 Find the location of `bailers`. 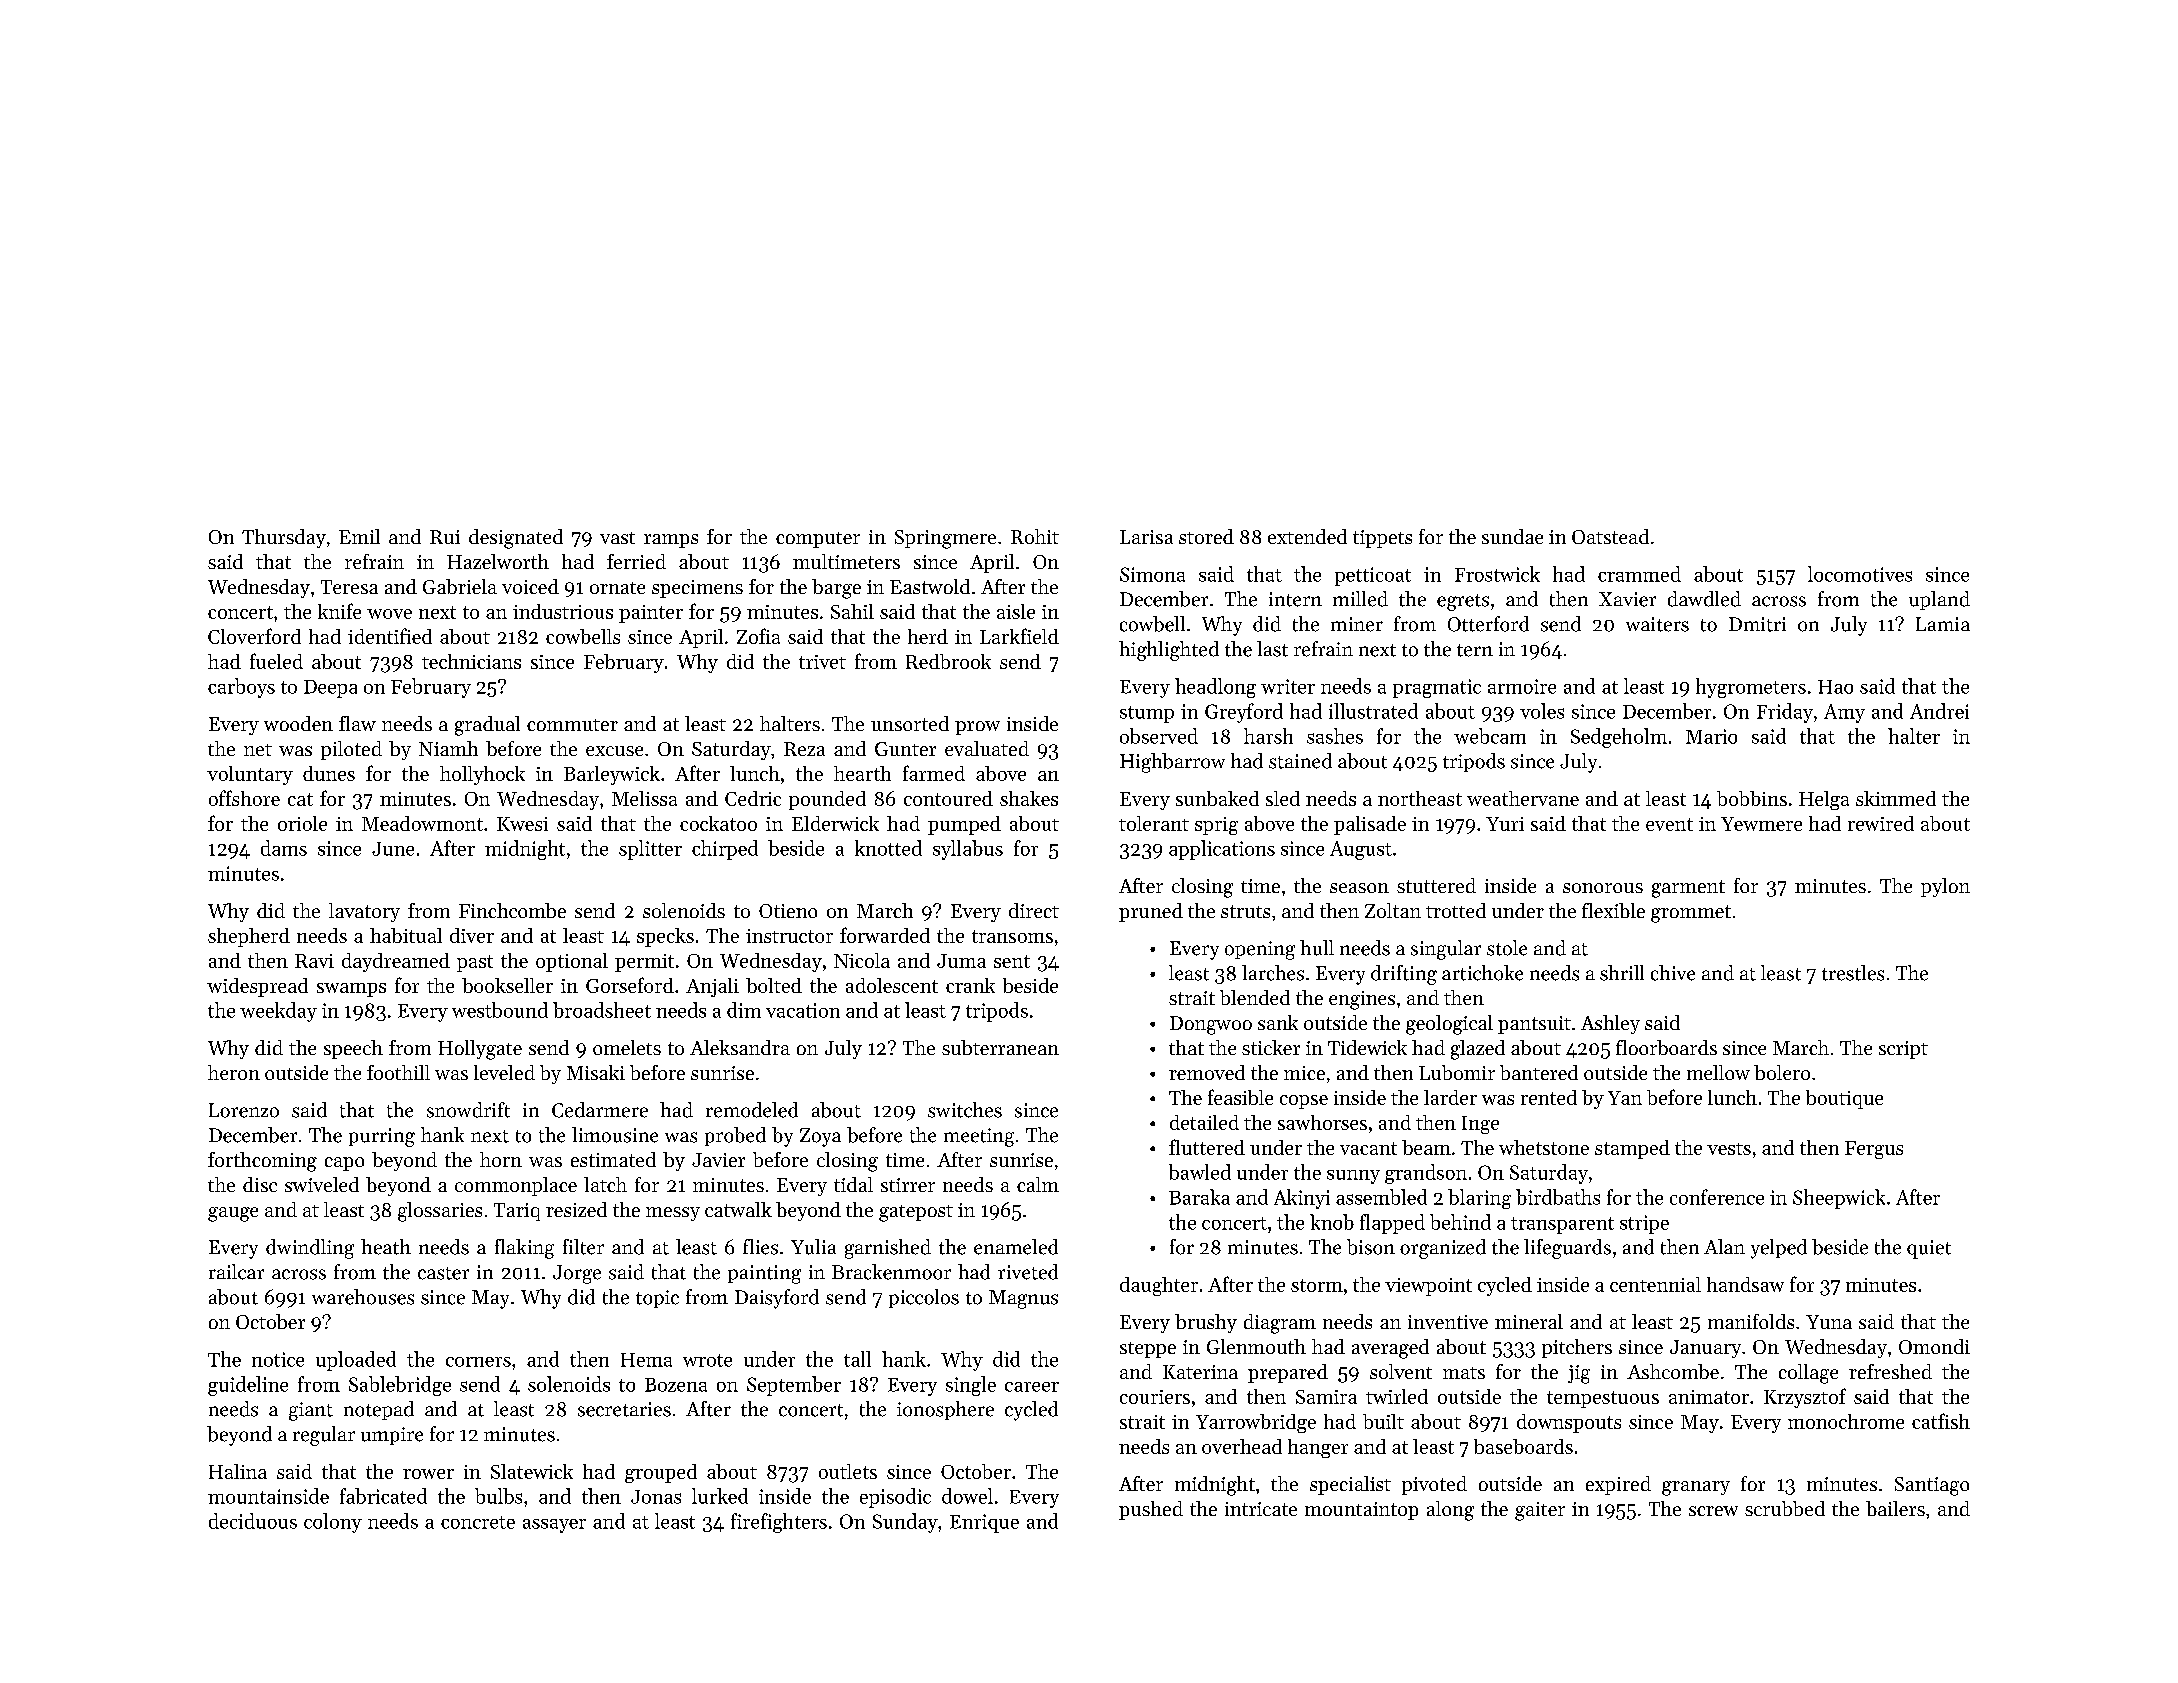

bailers is located at coordinates (1895, 1508).
